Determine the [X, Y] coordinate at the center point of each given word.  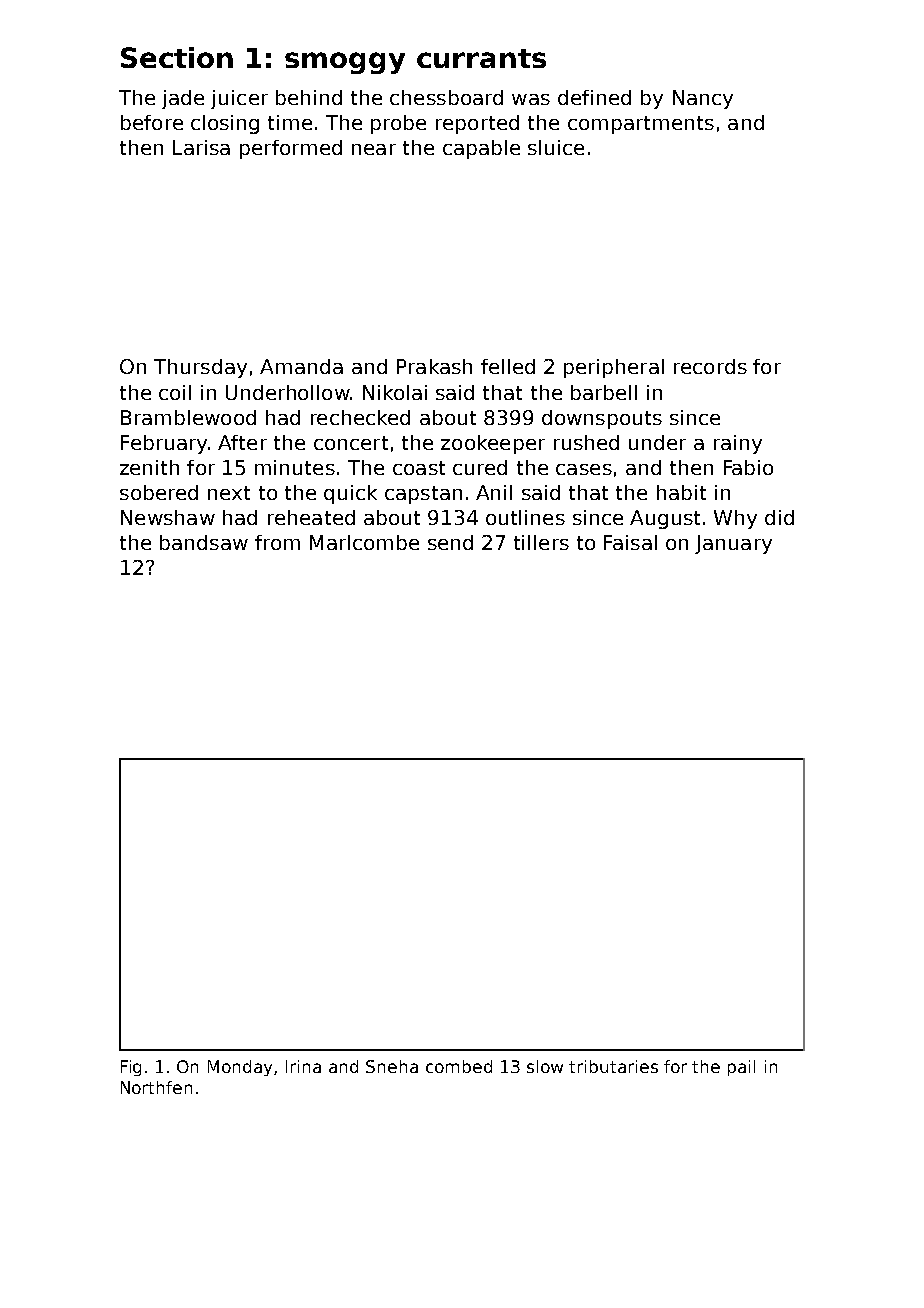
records [710, 366]
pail [741, 1068]
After [242, 442]
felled [508, 366]
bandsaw [204, 542]
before [152, 122]
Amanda [301, 366]
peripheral [614, 368]
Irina [303, 1066]
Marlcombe [364, 542]
